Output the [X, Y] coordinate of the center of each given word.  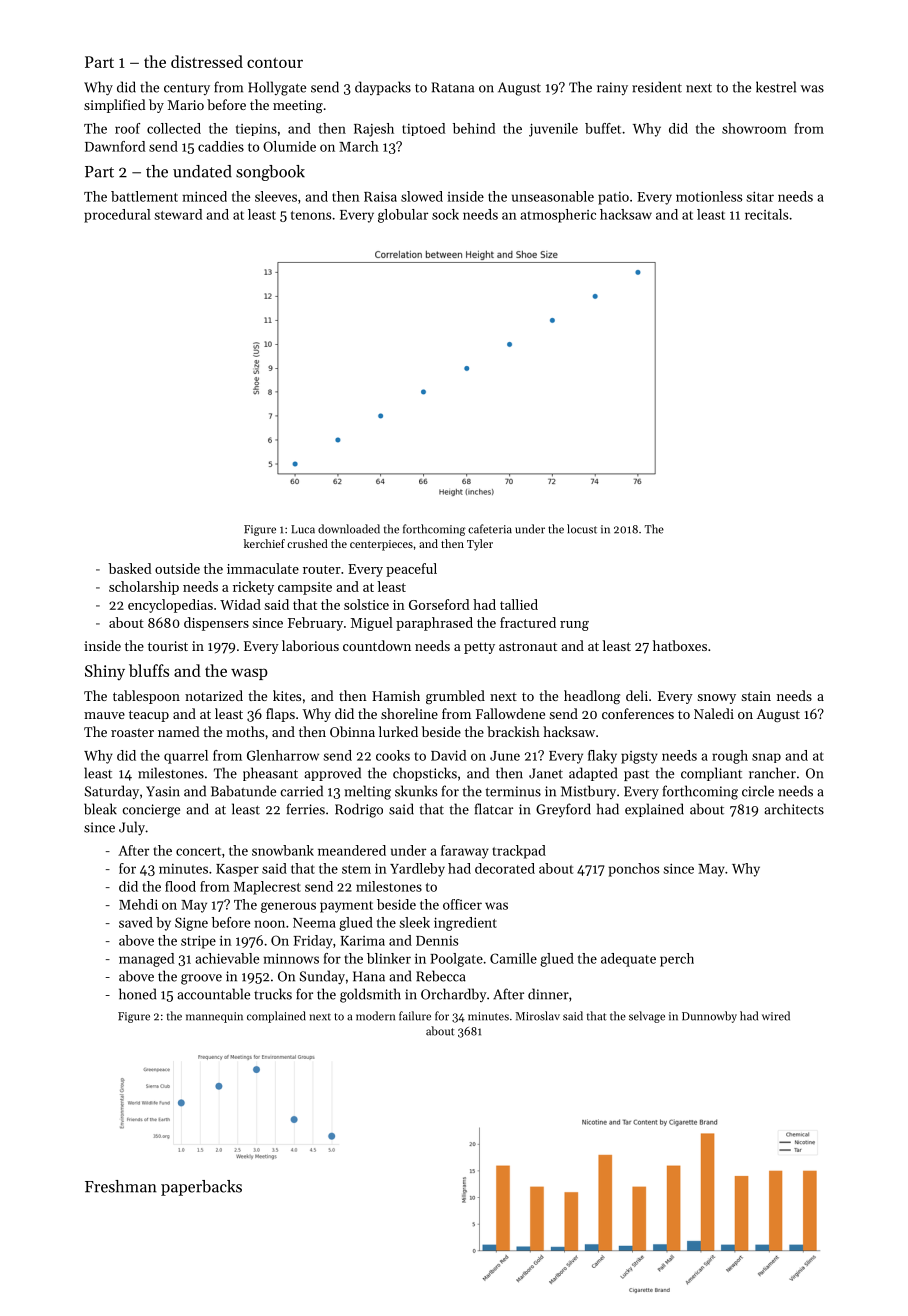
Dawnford [115, 146]
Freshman [121, 1186]
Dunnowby [709, 1017]
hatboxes [680, 645]
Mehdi [138, 904]
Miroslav [537, 1016]
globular [403, 216]
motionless [709, 196]
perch [677, 960]
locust [582, 529]
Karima [362, 941]
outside [177, 568]
